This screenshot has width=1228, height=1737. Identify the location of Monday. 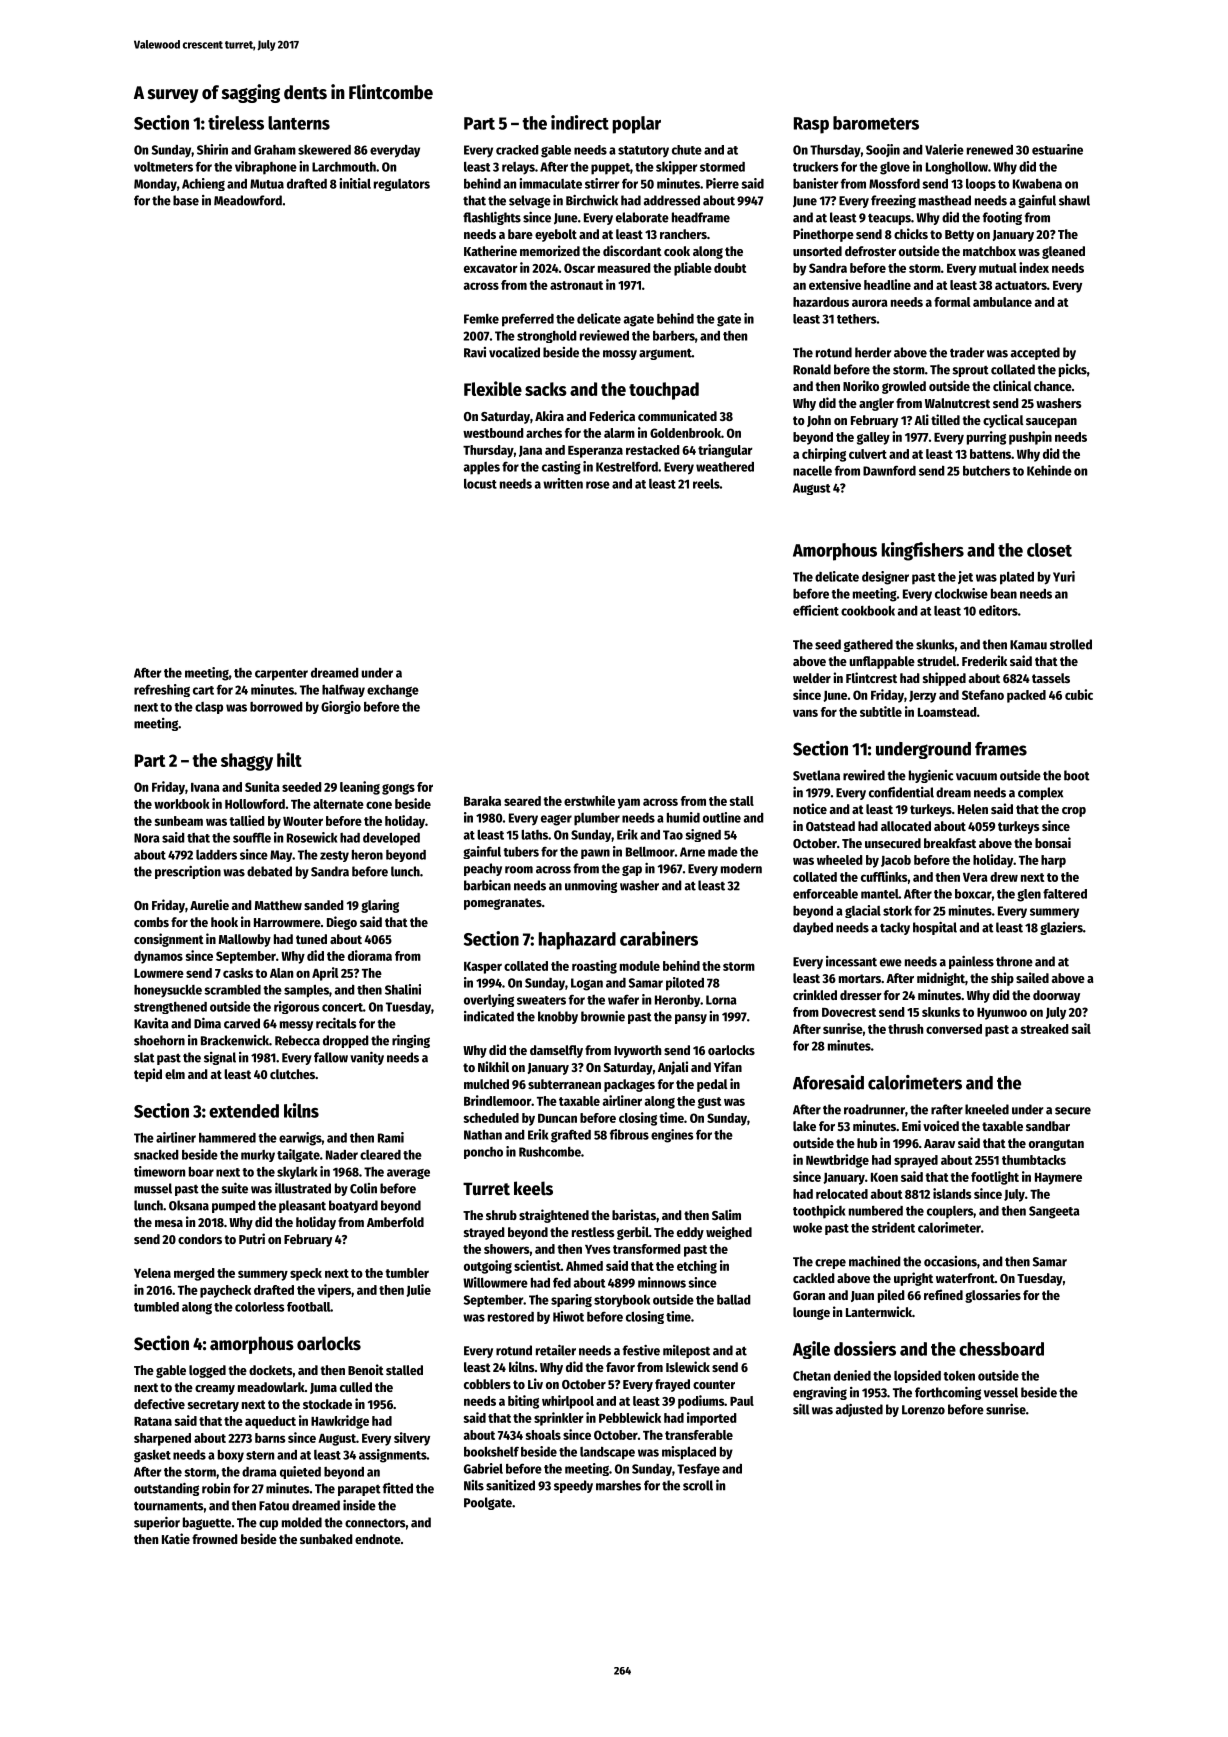
(155, 185).
